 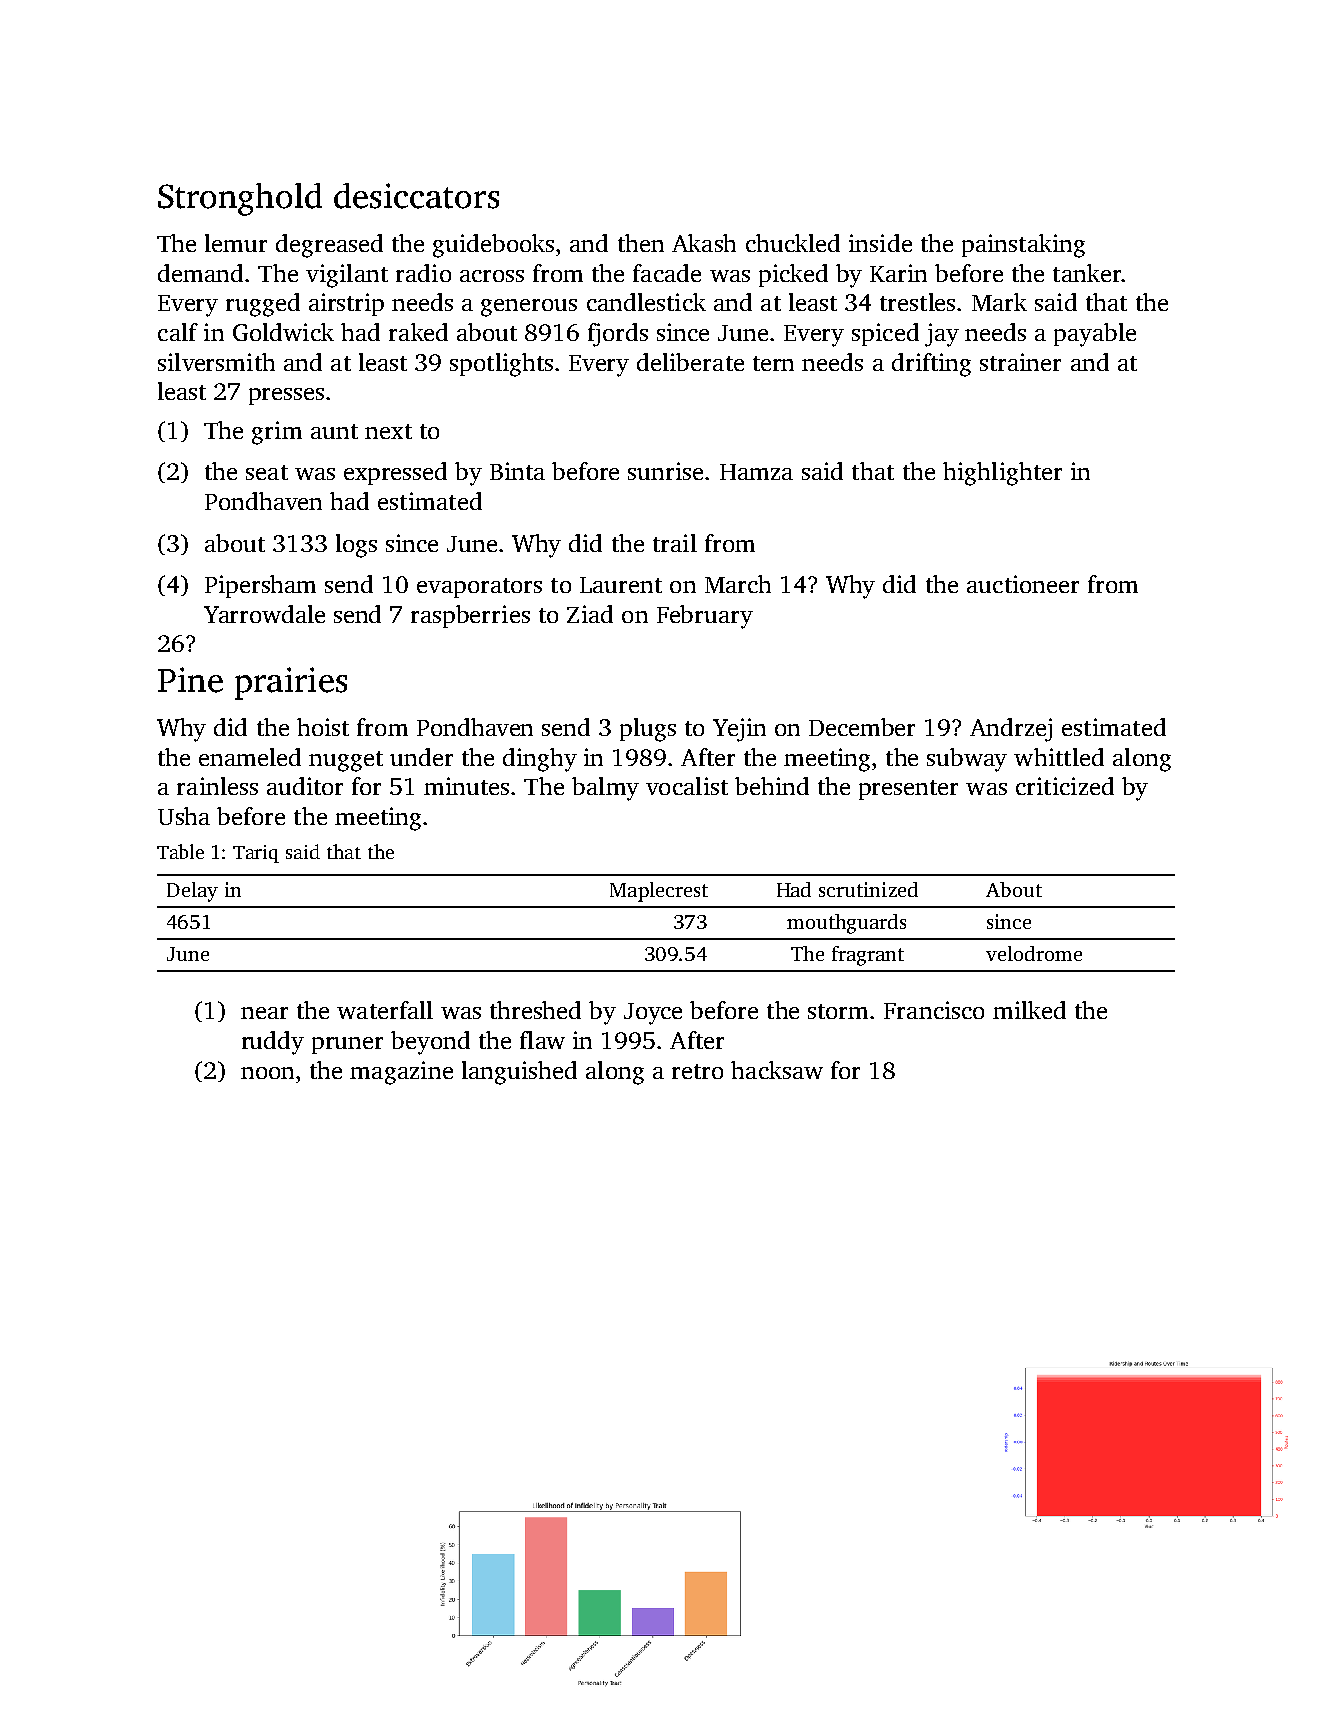 I want to click on tanker, so click(x=1087, y=273).
